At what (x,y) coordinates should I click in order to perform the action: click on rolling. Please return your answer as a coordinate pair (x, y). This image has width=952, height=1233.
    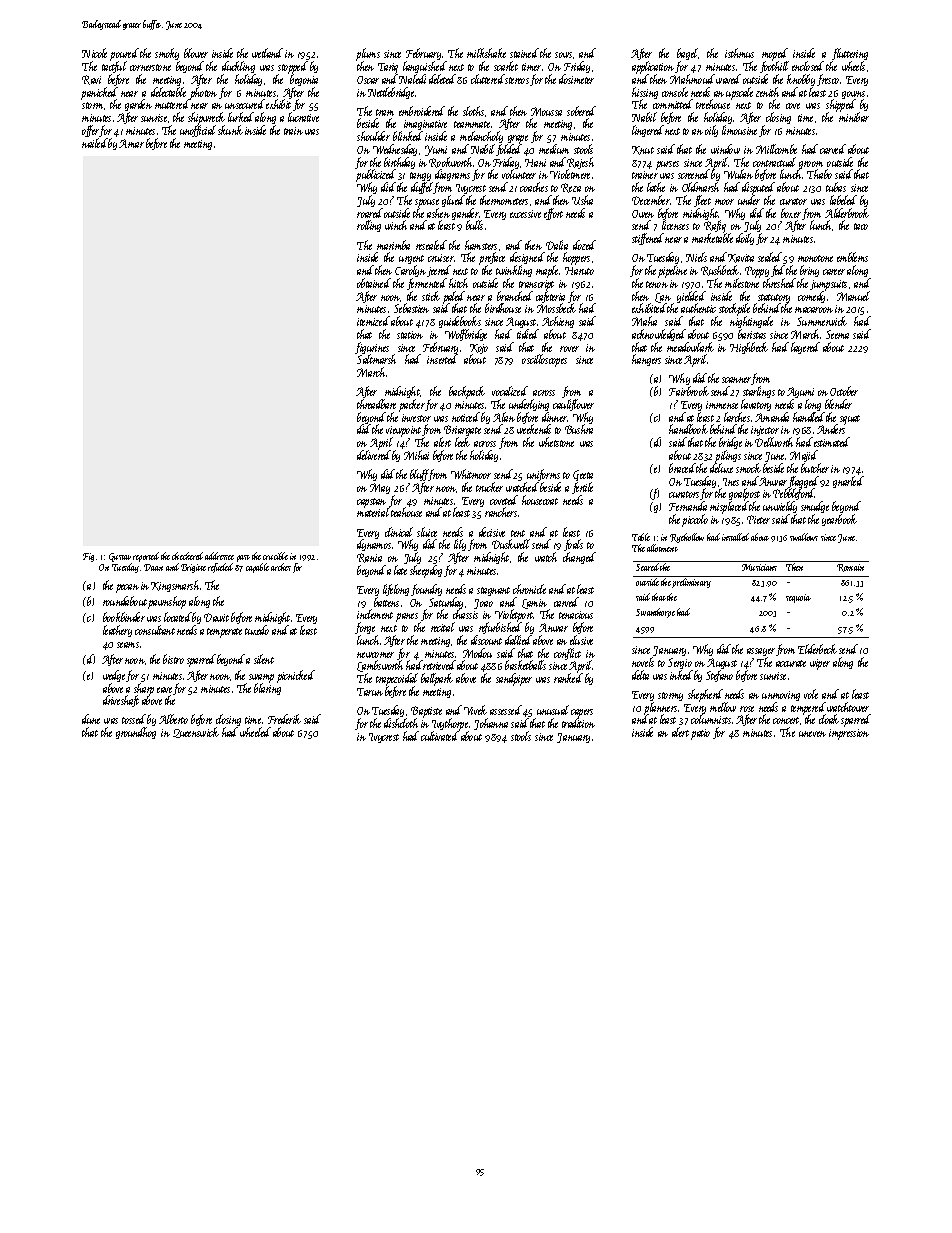
    Looking at the image, I should click on (369, 226).
